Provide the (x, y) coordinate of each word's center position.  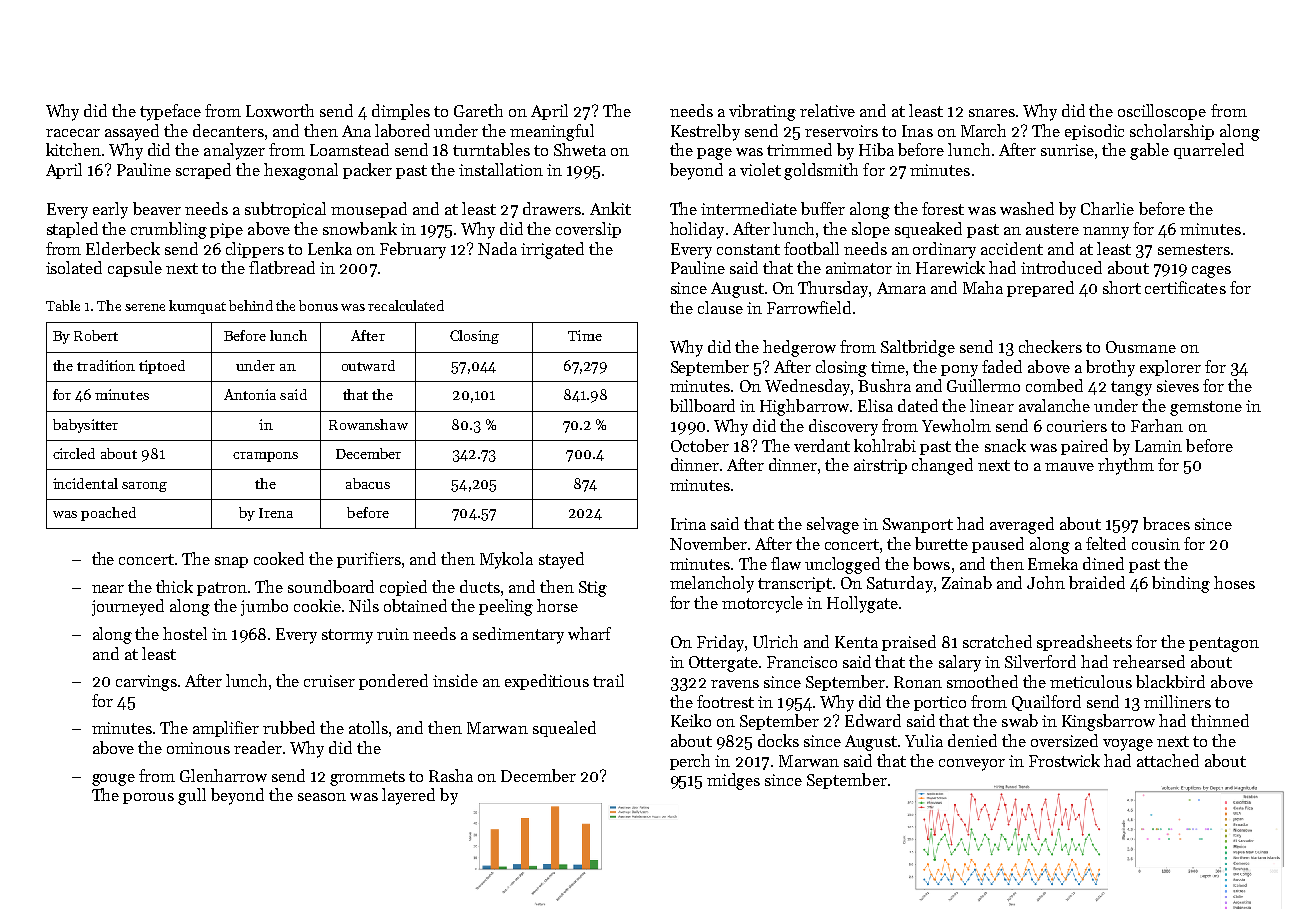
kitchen (73, 149)
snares (992, 113)
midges (733, 781)
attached (1168, 760)
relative (827, 110)
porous (148, 798)
